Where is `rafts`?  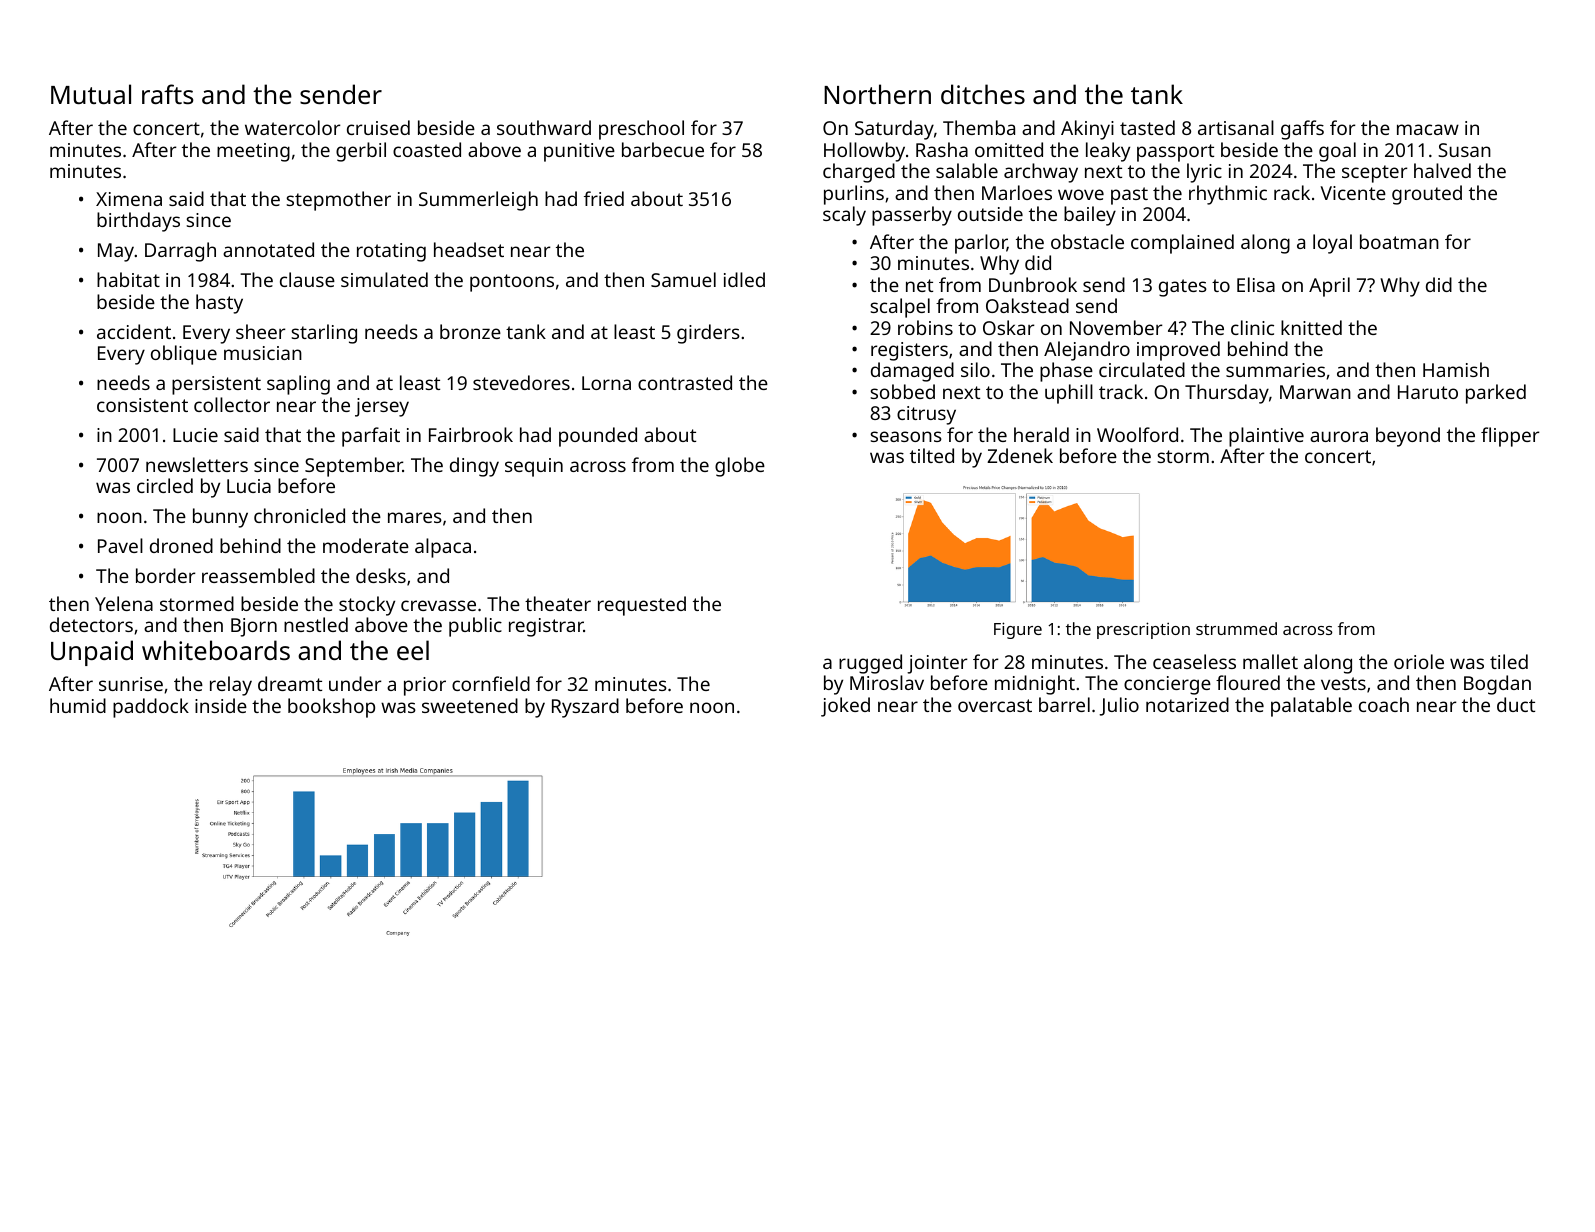 rafts is located at coordinates (168, 94).
